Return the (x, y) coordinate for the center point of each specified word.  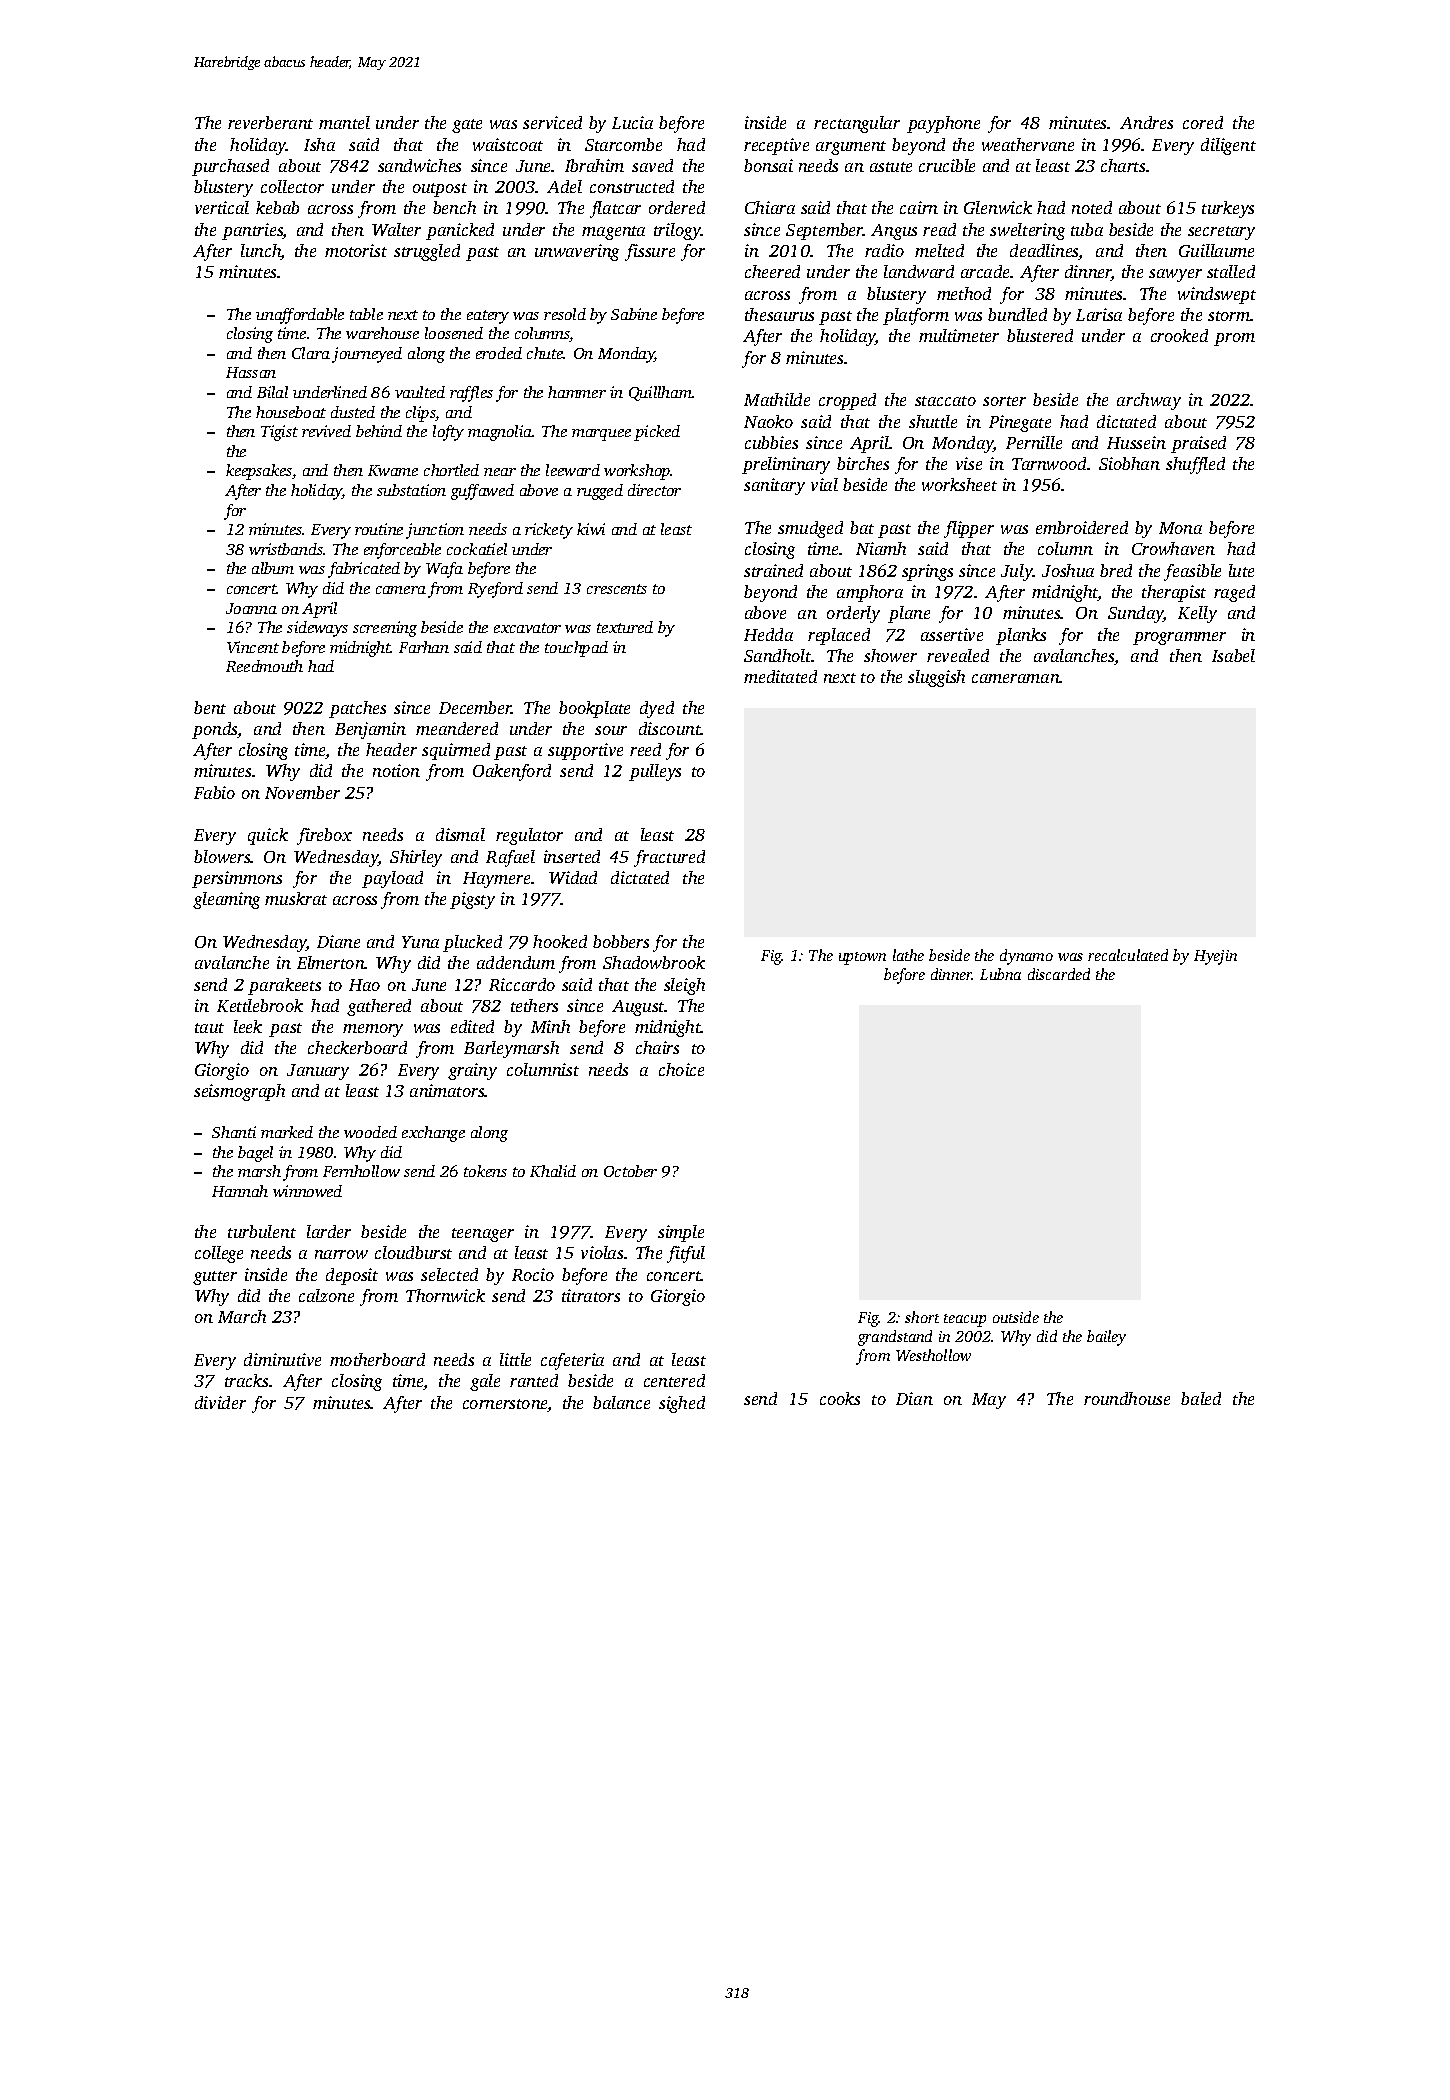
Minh (550, 1026)
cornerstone (505, 1405)
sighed (682, 1404)
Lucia (632, 122)
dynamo (1026, 957)
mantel (344, 122)
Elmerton (331, 962)
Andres (1146, 122)
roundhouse (1127, 1398)
